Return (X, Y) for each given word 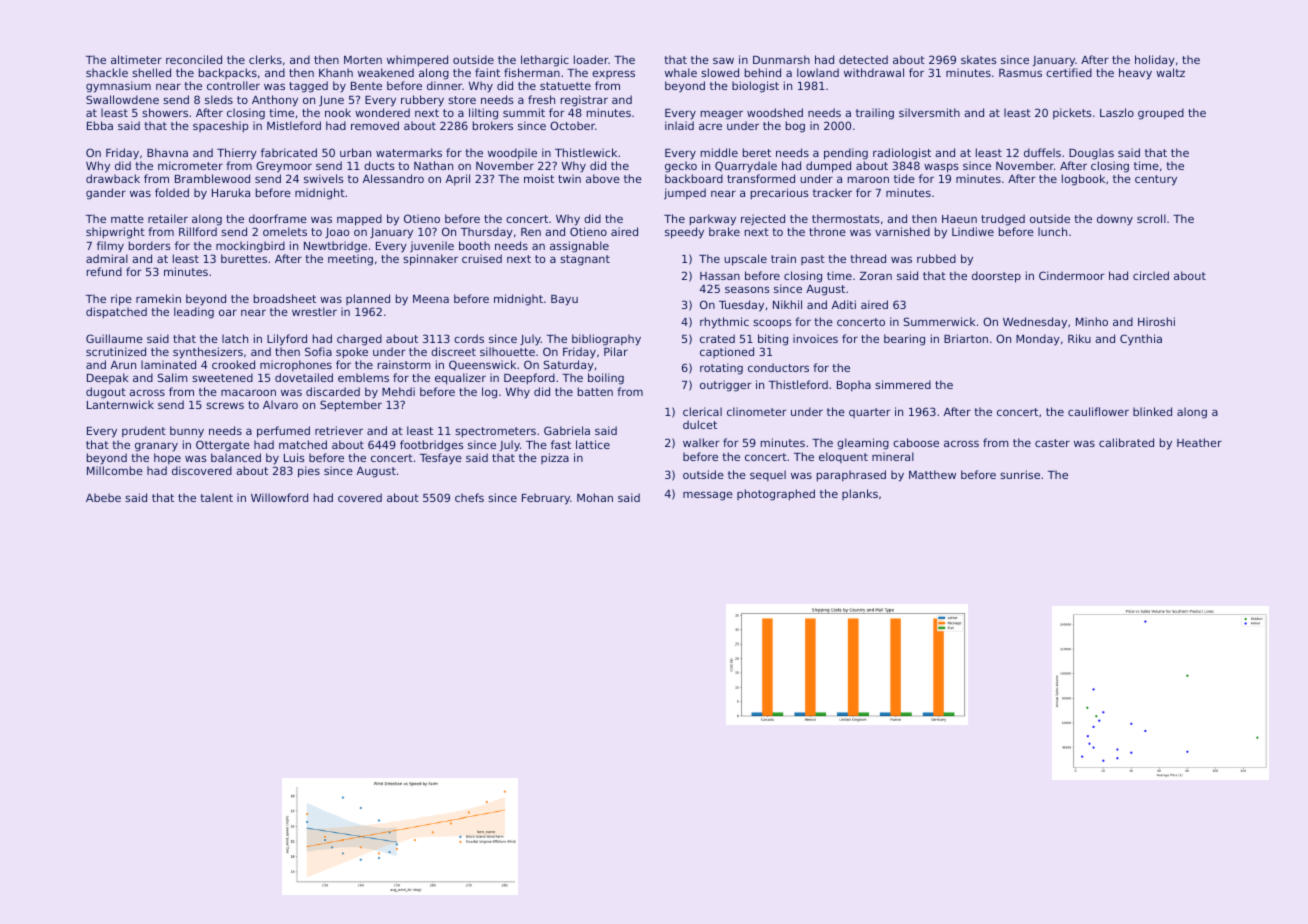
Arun (123, 365)
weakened (386, 72)
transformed (761, 178)
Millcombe (115, 470)
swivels (324, 178)
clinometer (757, 411)
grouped (1161, 114)
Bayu (564, 300)
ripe (121, 300)
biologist (755, 87)
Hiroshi (1156, 321)
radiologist (902, 154)
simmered (903, 384)
